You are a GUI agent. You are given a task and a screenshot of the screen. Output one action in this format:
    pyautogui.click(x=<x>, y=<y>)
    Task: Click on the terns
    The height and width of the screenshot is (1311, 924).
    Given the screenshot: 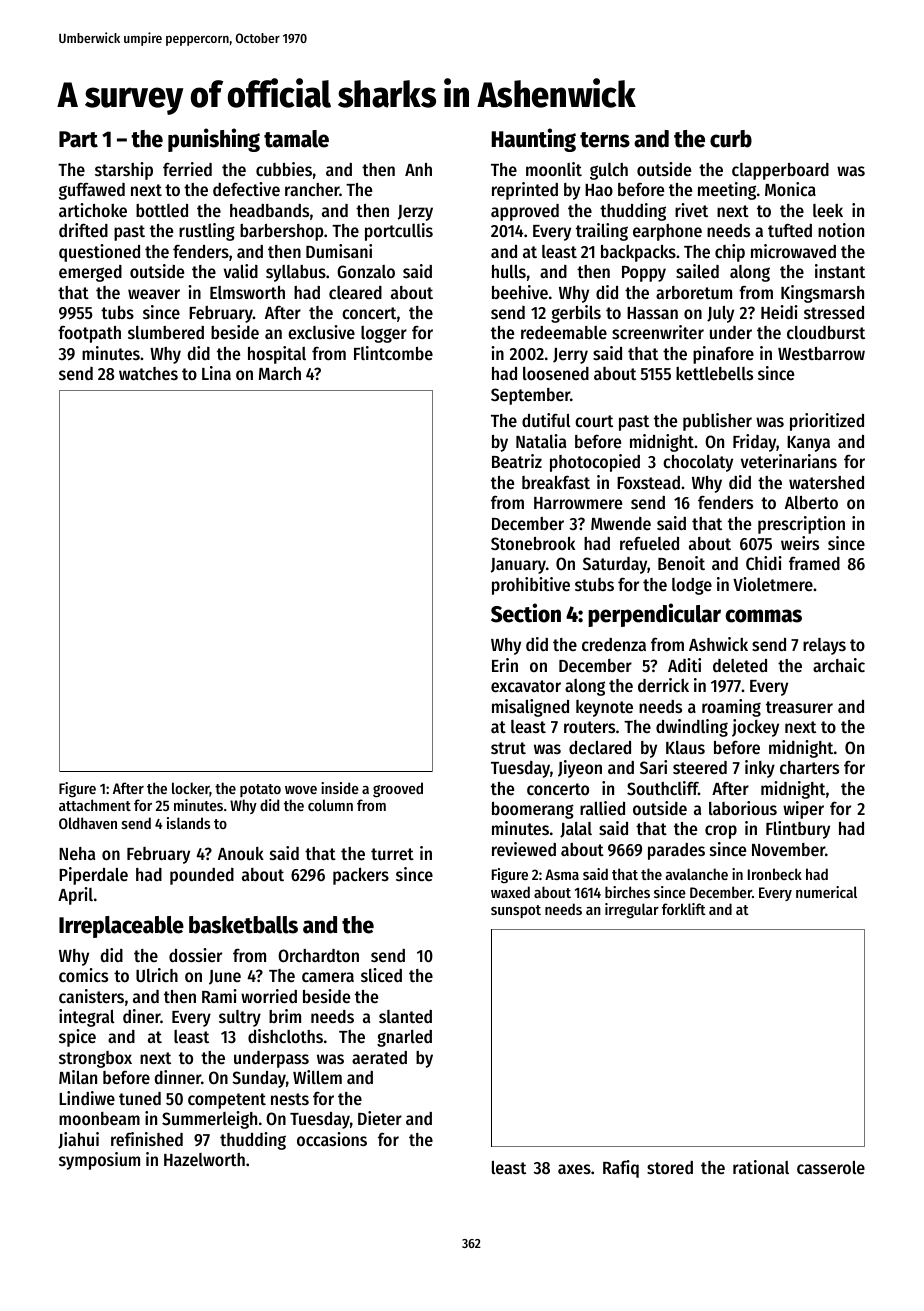 What is the action you would take?
    pyautogui.click(x=605, y=140)
